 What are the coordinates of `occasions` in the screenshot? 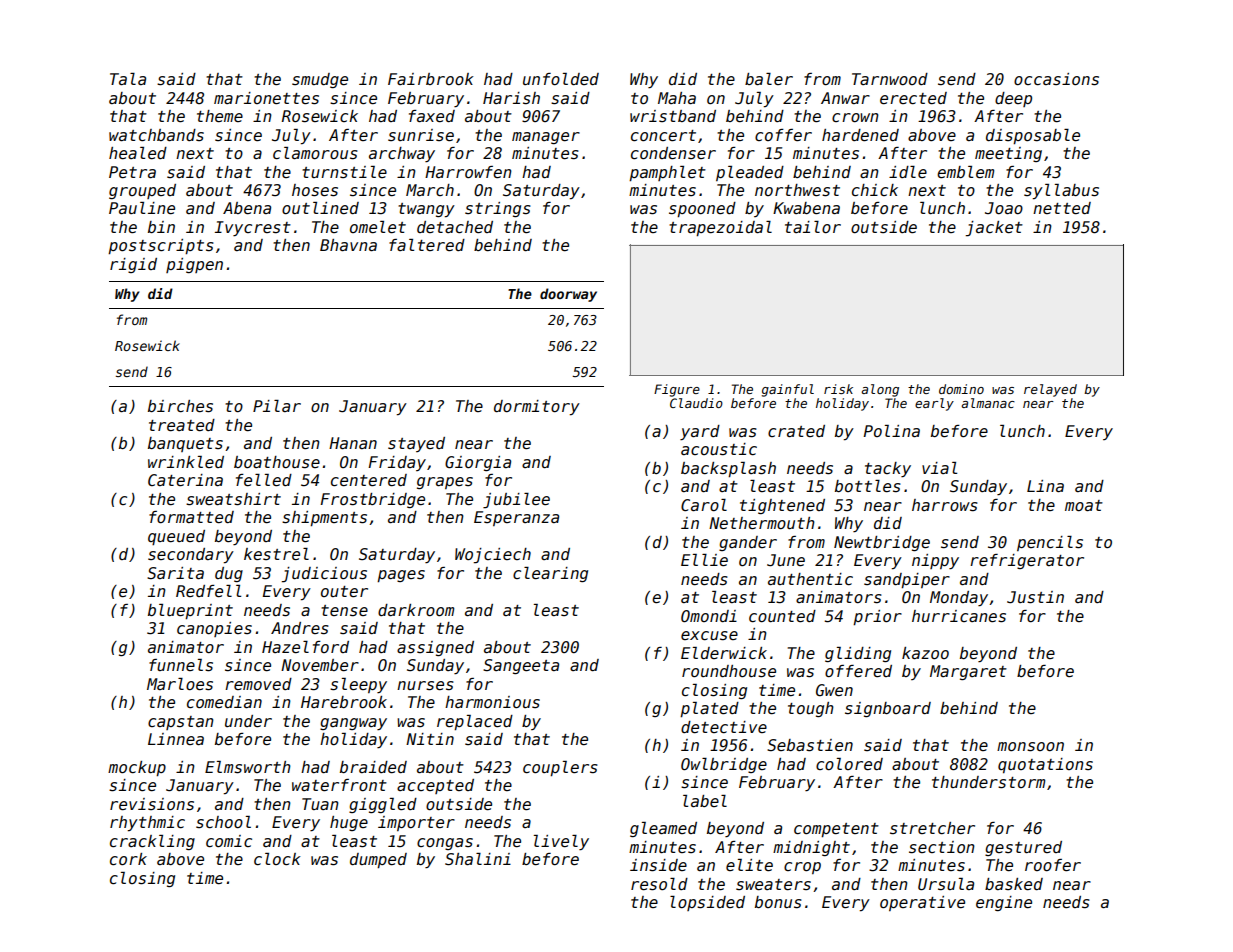 It's located at (1056, 79).
